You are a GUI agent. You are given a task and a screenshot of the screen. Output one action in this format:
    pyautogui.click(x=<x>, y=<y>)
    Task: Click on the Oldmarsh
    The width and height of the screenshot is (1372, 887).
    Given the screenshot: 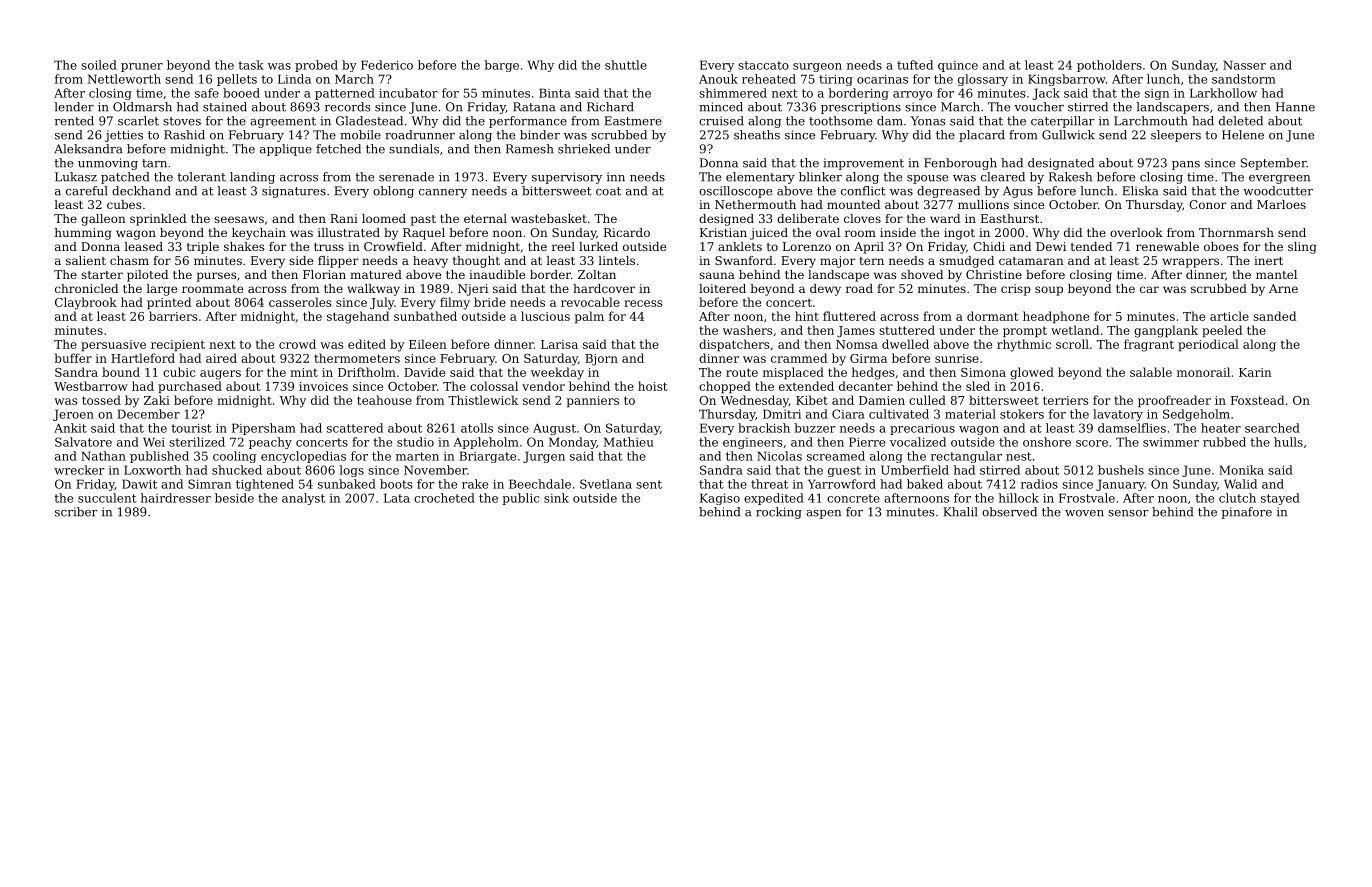 What is the action you would take?
    pyautogui.click(x=142, y=107)
